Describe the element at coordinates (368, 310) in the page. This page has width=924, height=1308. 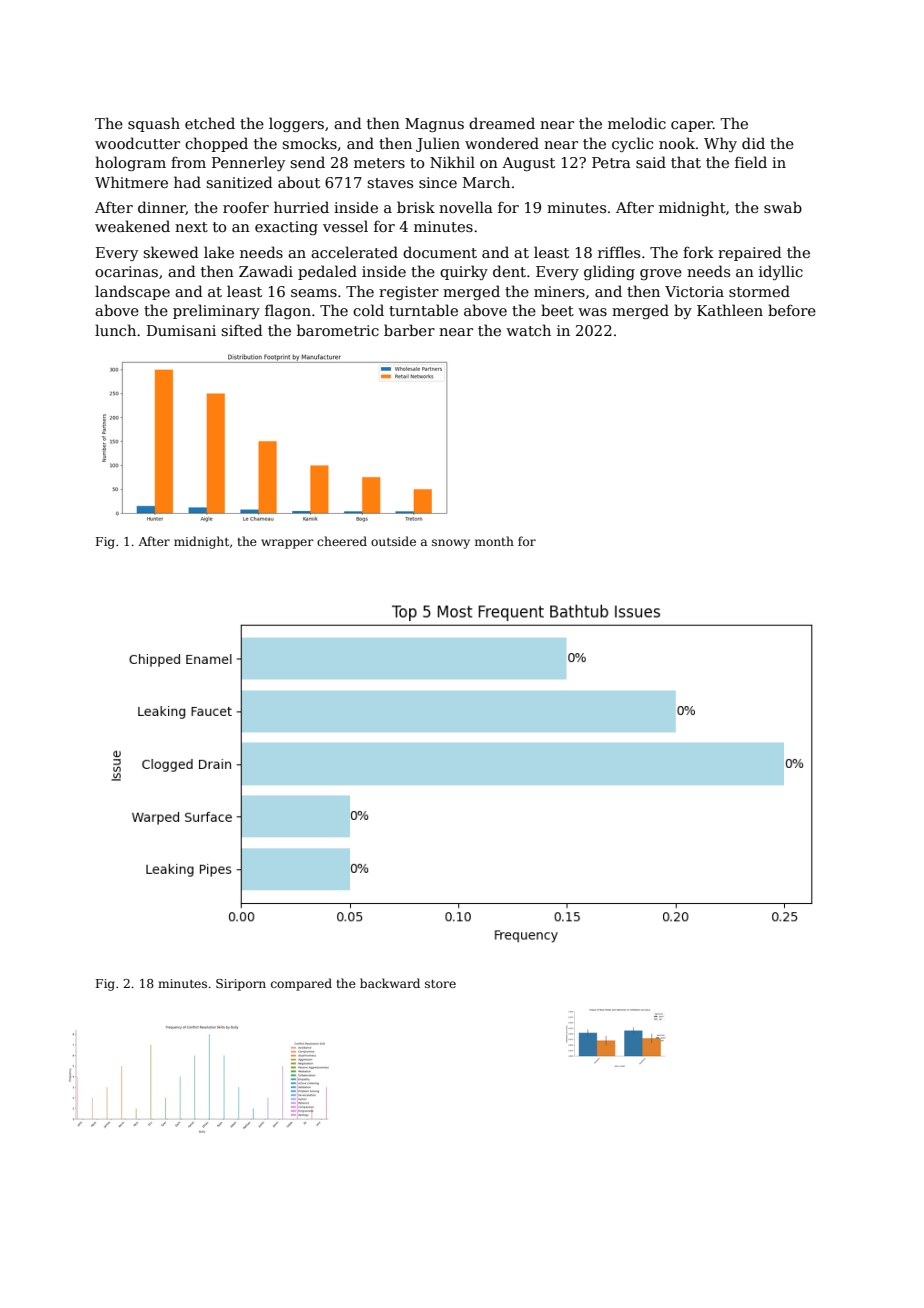
I see `cold` at that location.
